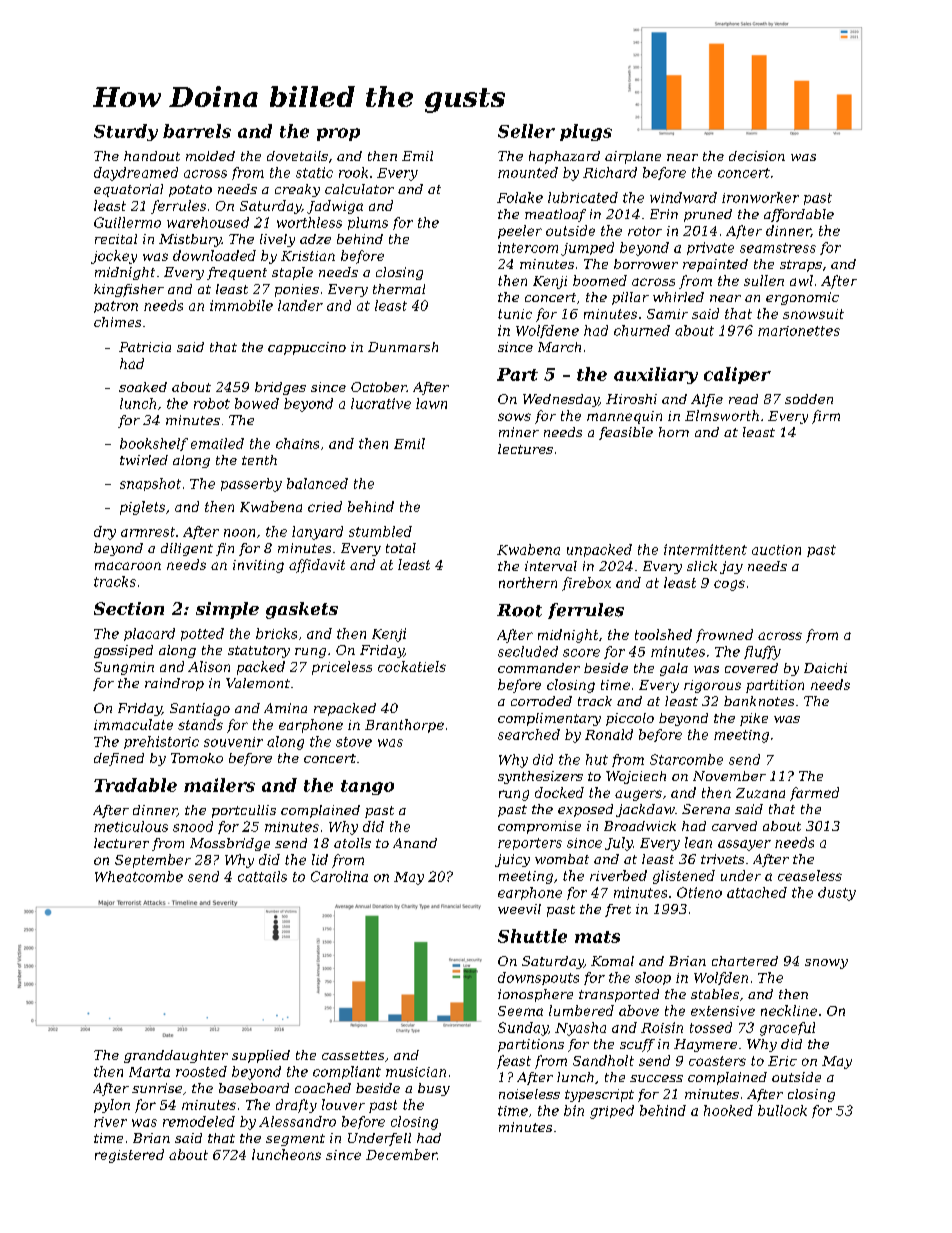  Describe the element at coordinates (317, 483) in the document. I see `balanced` at that location.
